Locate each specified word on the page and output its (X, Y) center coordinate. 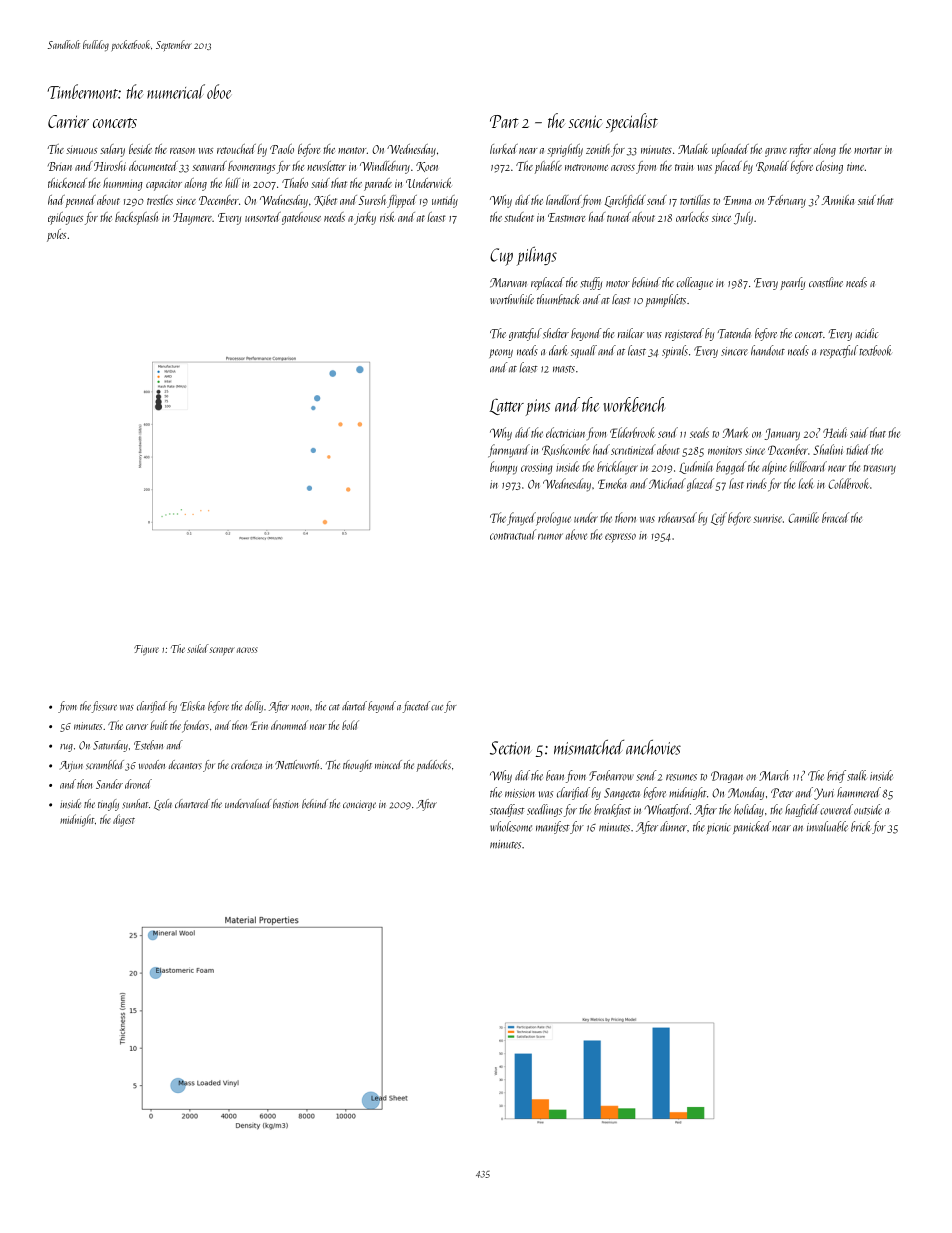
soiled (198, 648)
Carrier (68, 121)
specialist (632, 122)
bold (350, 725)
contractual (513, 534)
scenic (585, 121)
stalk (857, 775)
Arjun (71, 766)
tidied (858, 449)
